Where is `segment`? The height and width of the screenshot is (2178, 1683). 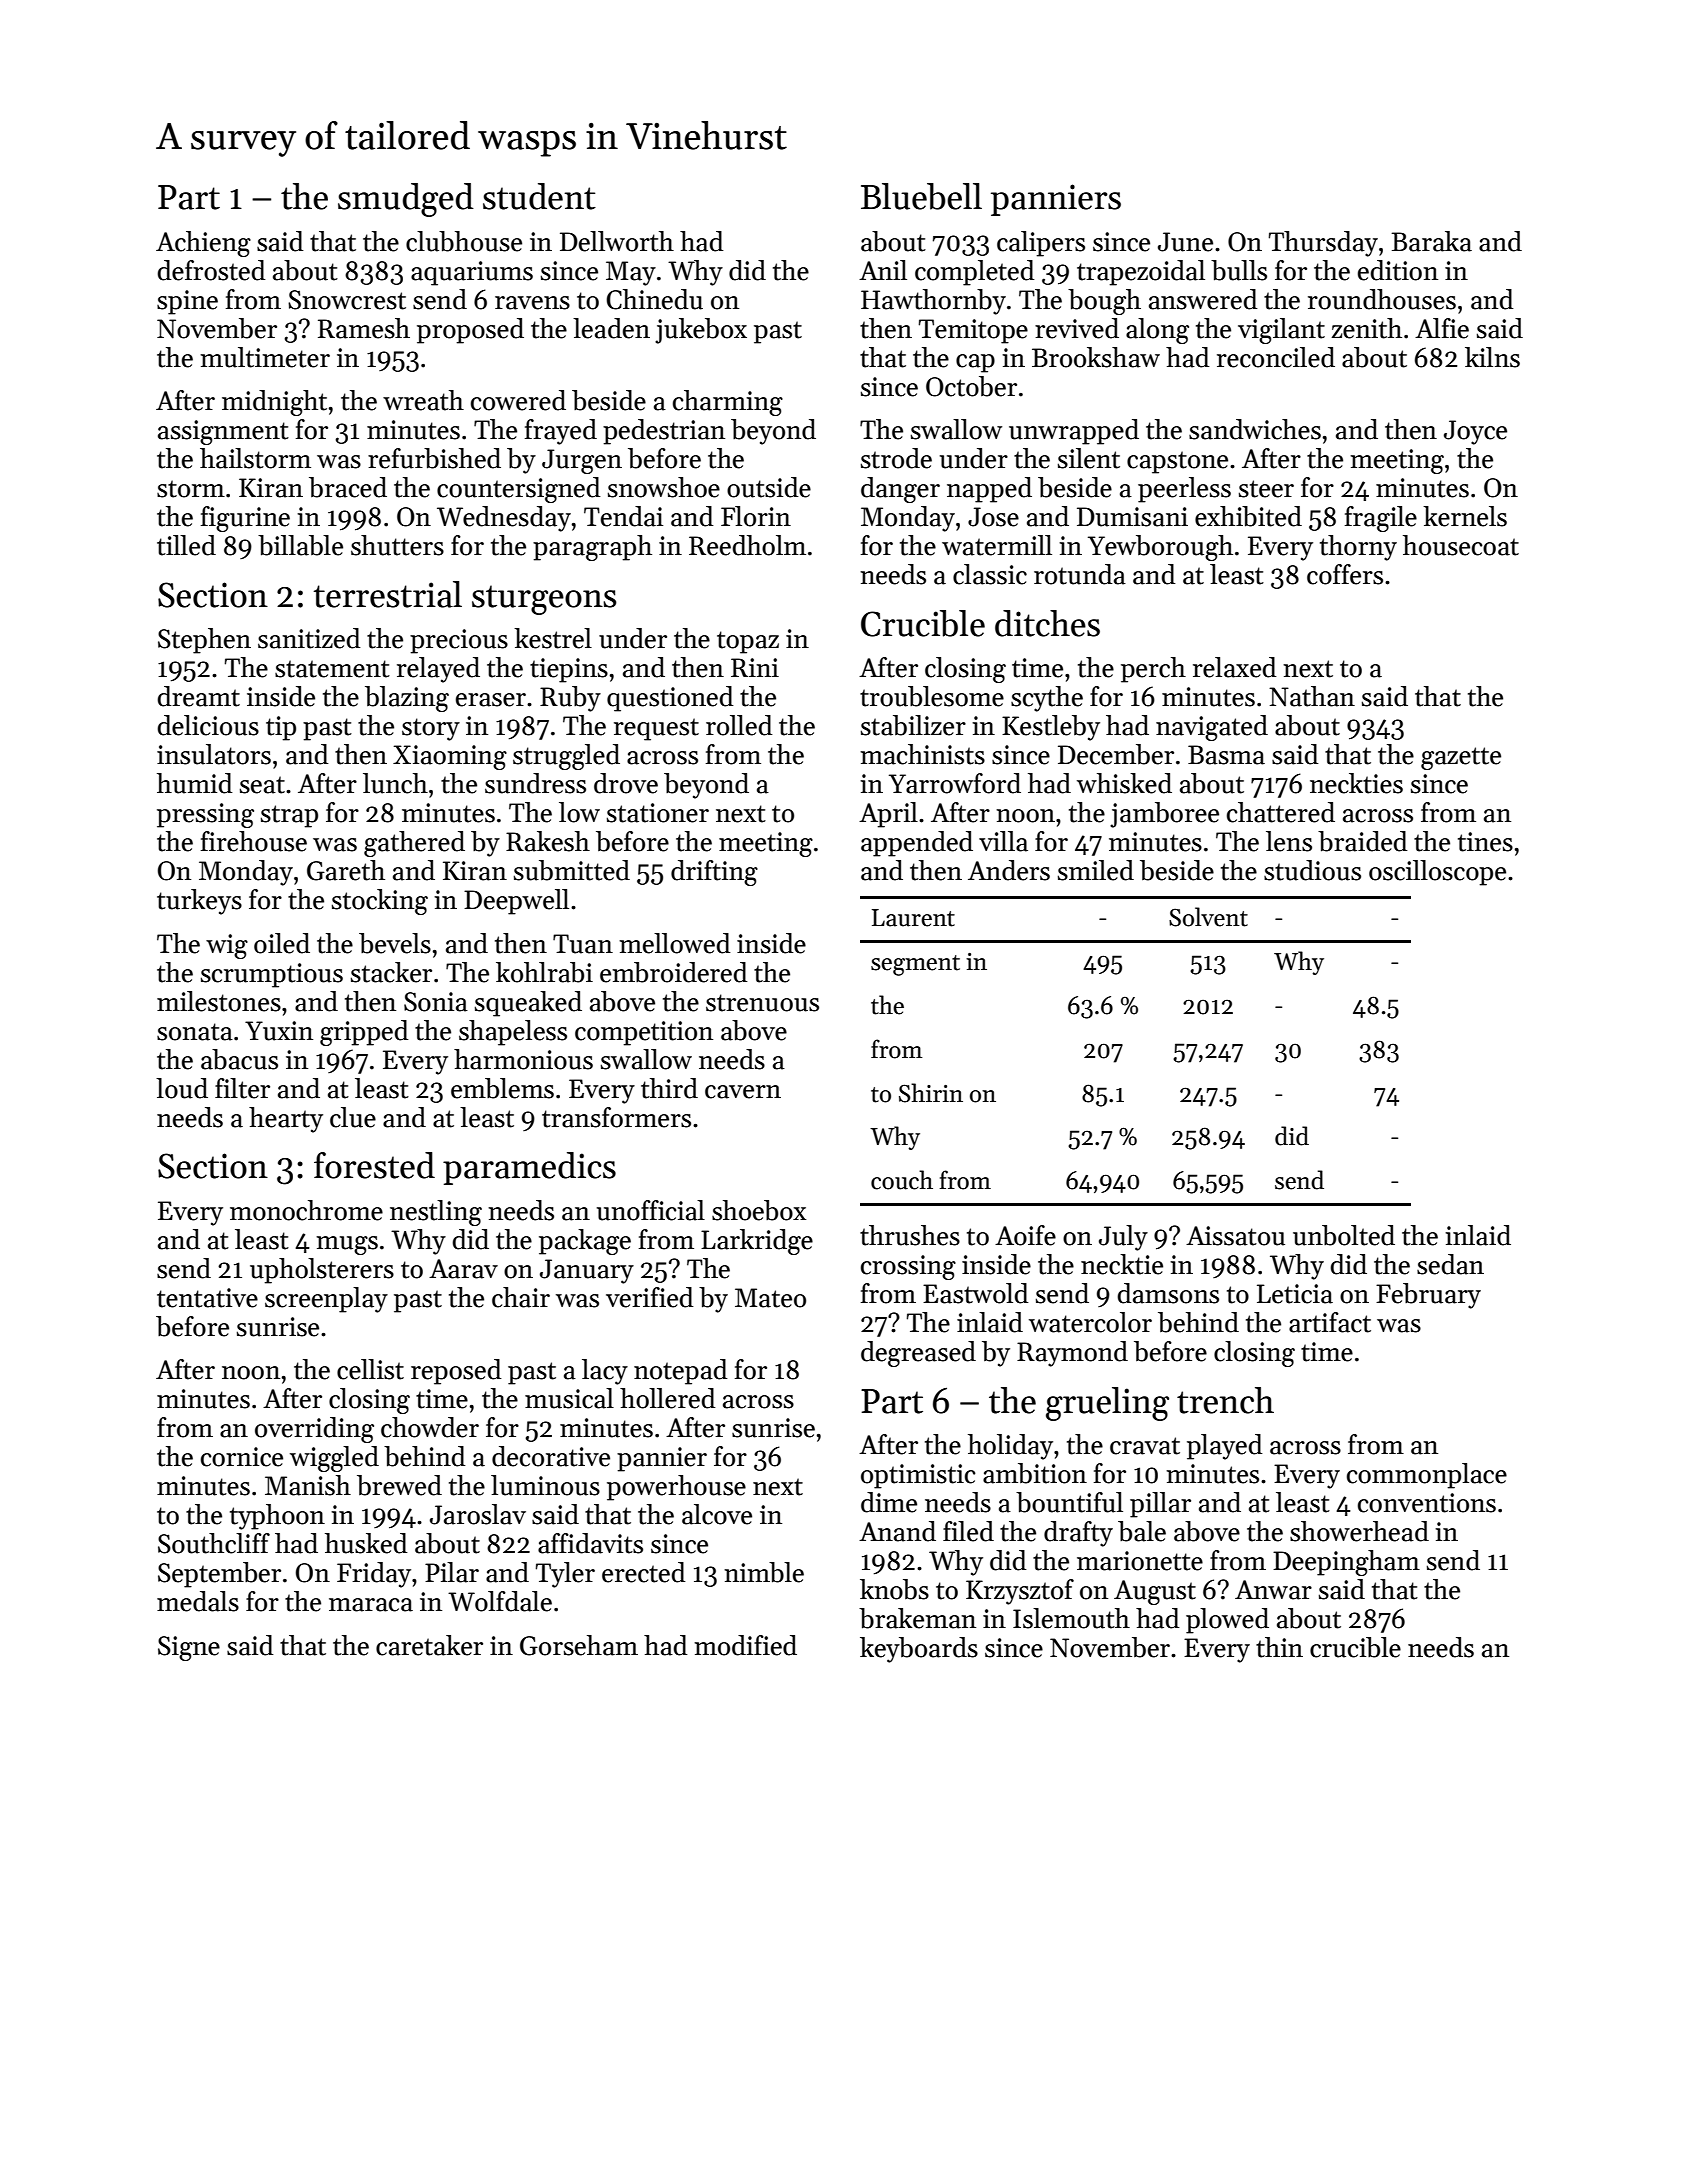 segment is located at coordinates (915, 965).
